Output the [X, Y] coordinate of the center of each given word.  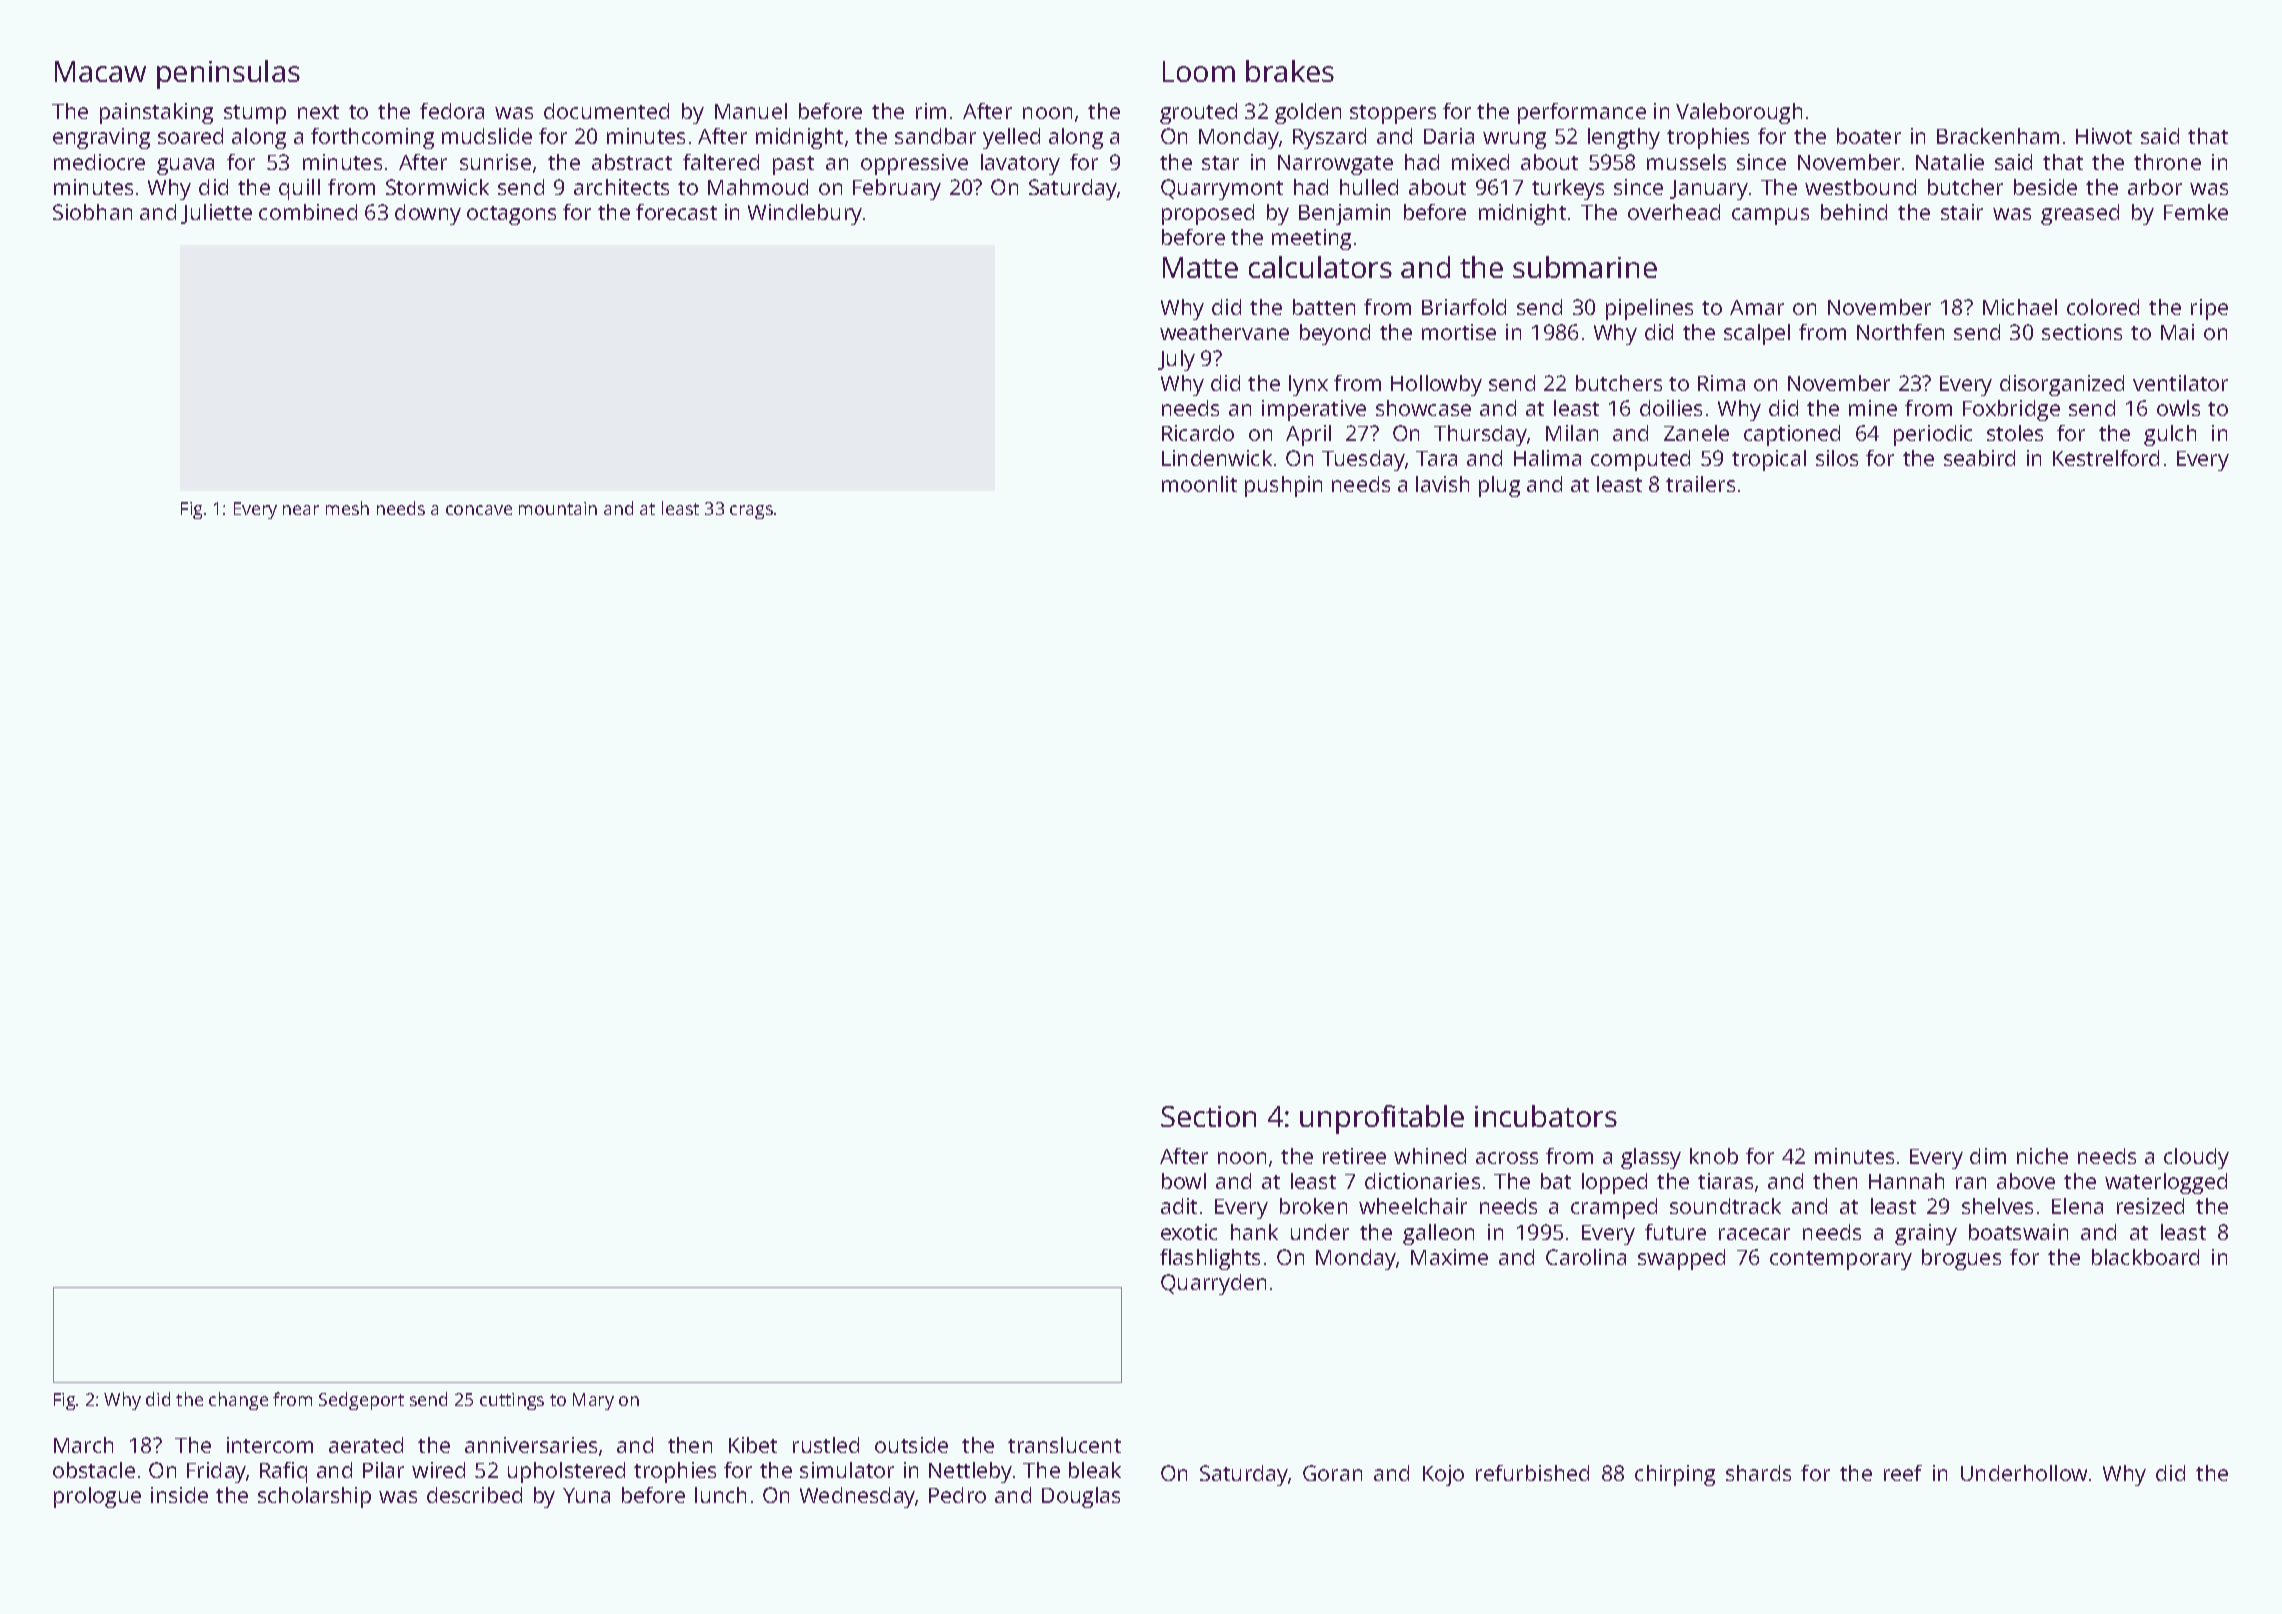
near [301, 510]
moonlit [1199, 484]
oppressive [914, 164]
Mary [593, 1401]
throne [2167, 162]
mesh [347, 508]
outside [911, 1445]
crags [751, 512]
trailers [1700, 484]
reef [1903, 1473]
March [83, 1445]
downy [428, 214]
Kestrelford [2106, 458]
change [238, 1401]
